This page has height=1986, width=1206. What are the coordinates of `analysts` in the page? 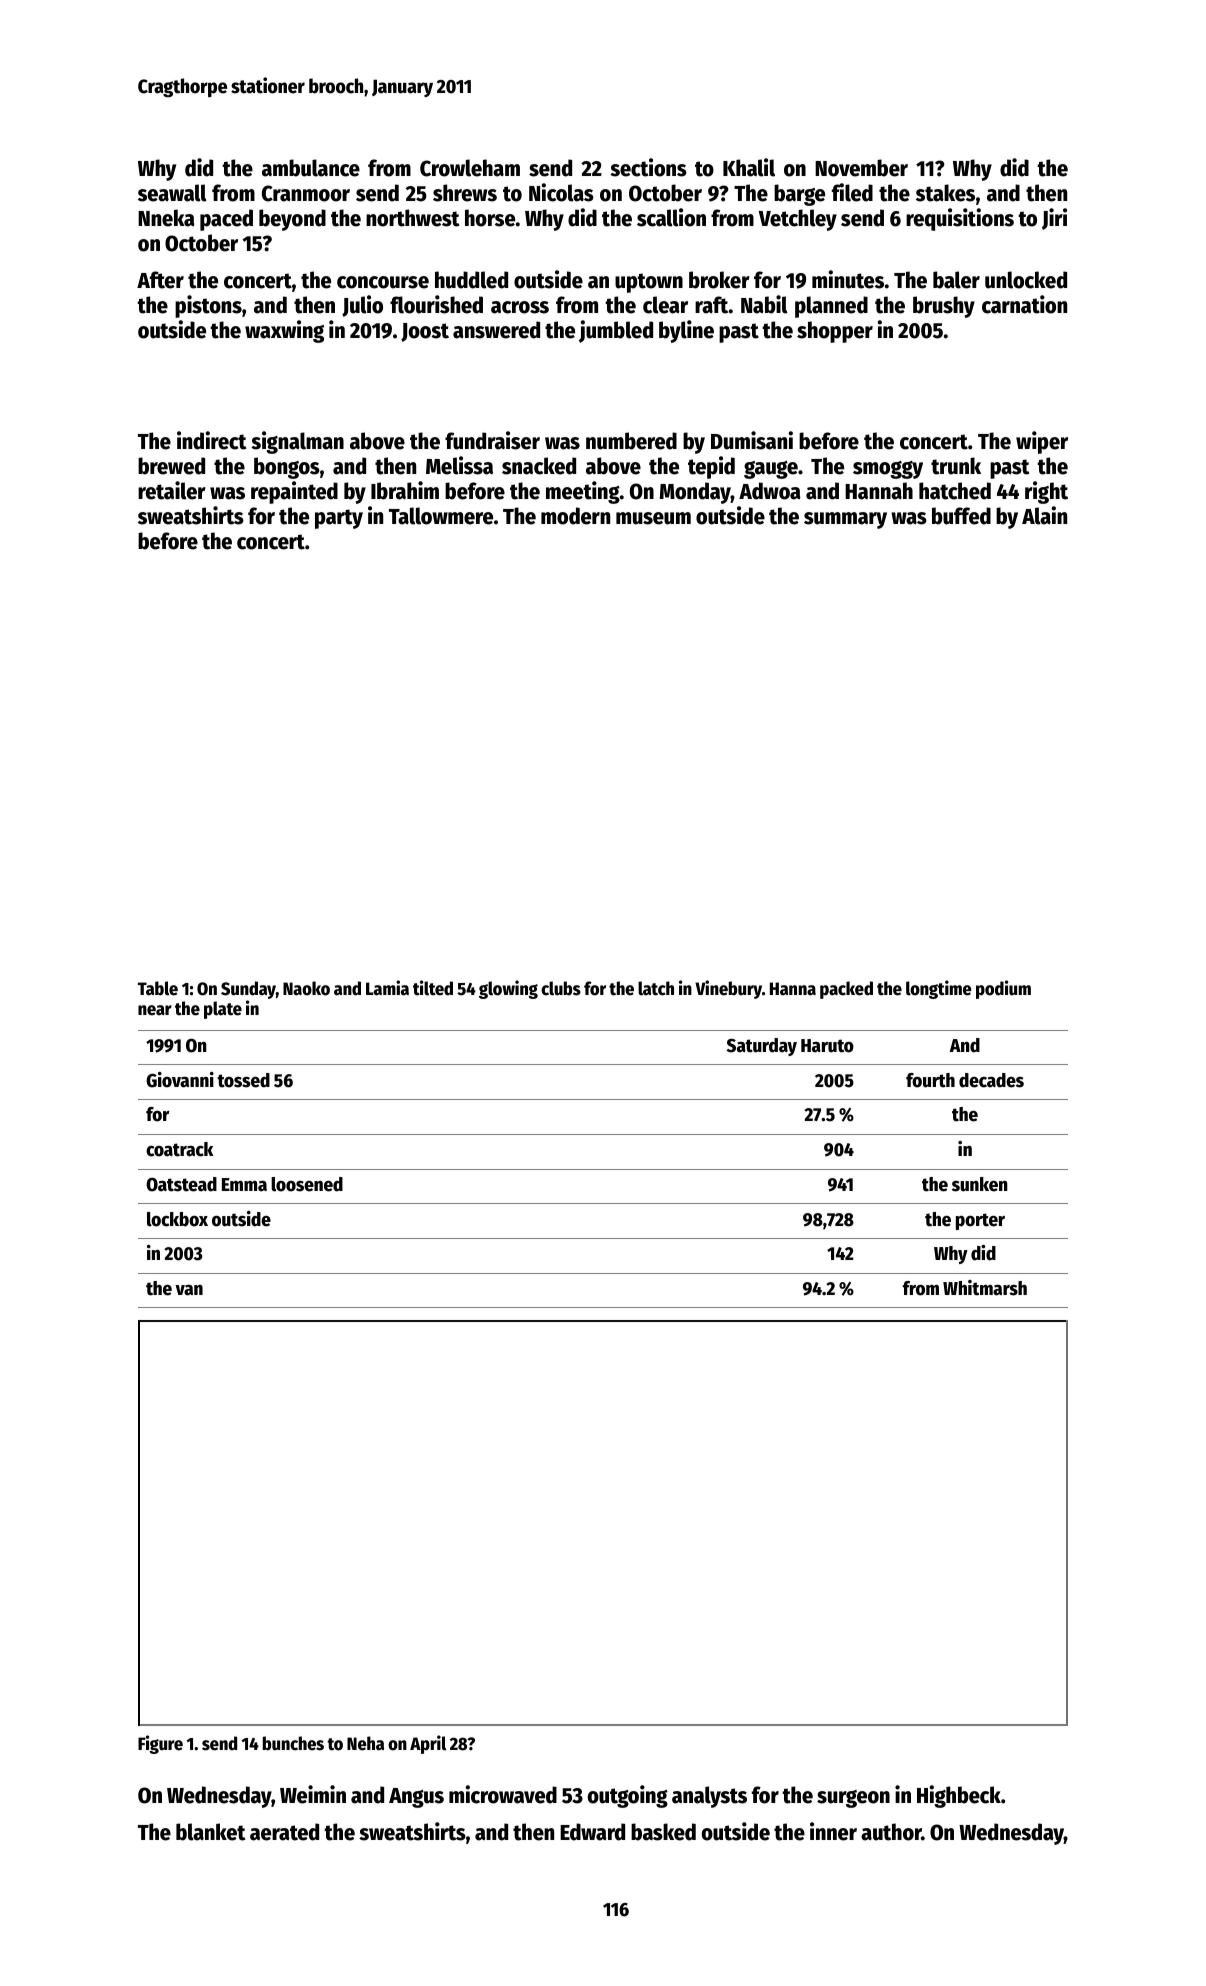 It's located at (709, 1797).
